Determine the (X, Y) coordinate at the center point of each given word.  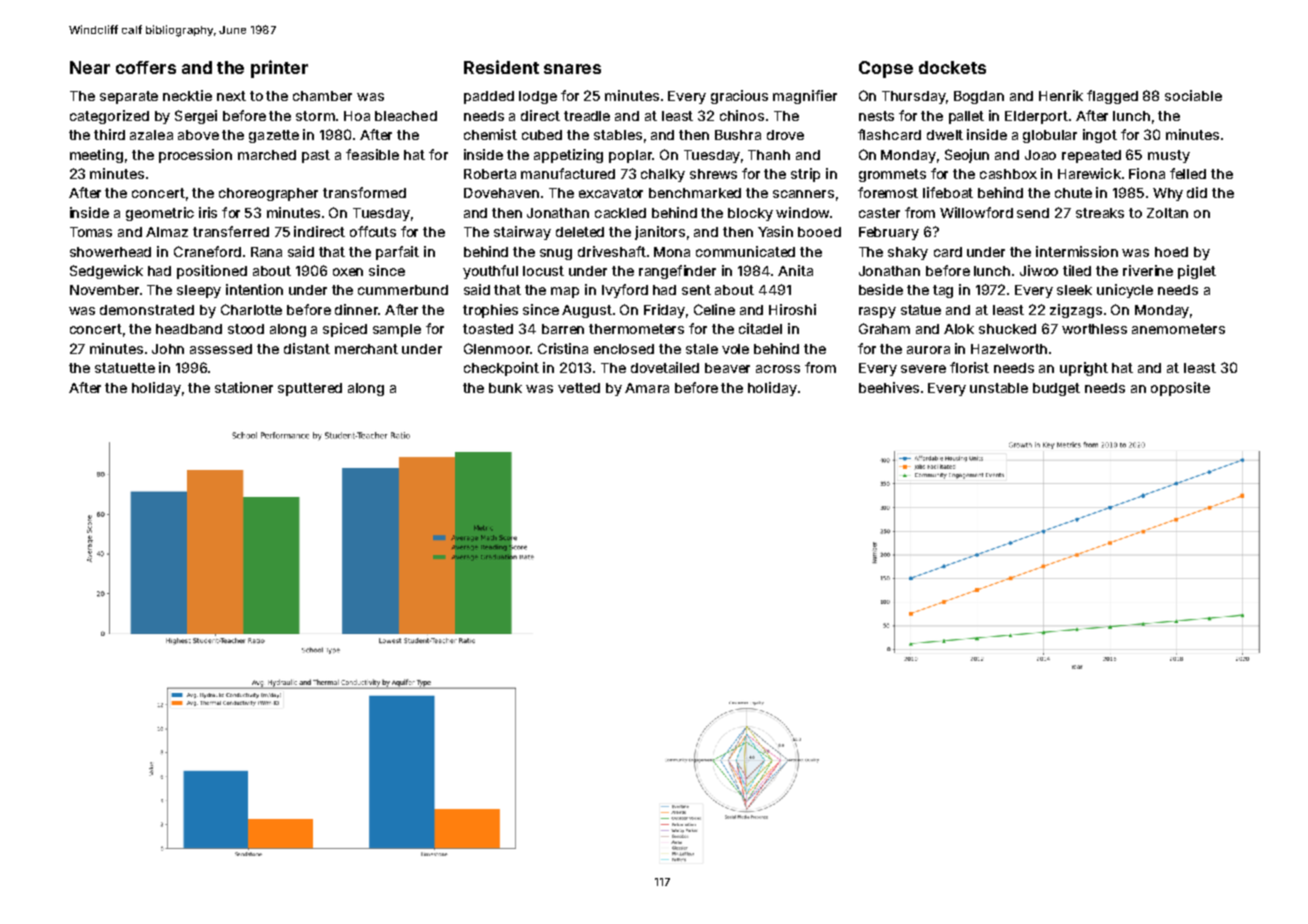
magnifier (805, 97)
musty (1169, 156)
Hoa (357, 116)
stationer (244, 387)
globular (1050, 136)
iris (208, 212)
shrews (713, 174)
